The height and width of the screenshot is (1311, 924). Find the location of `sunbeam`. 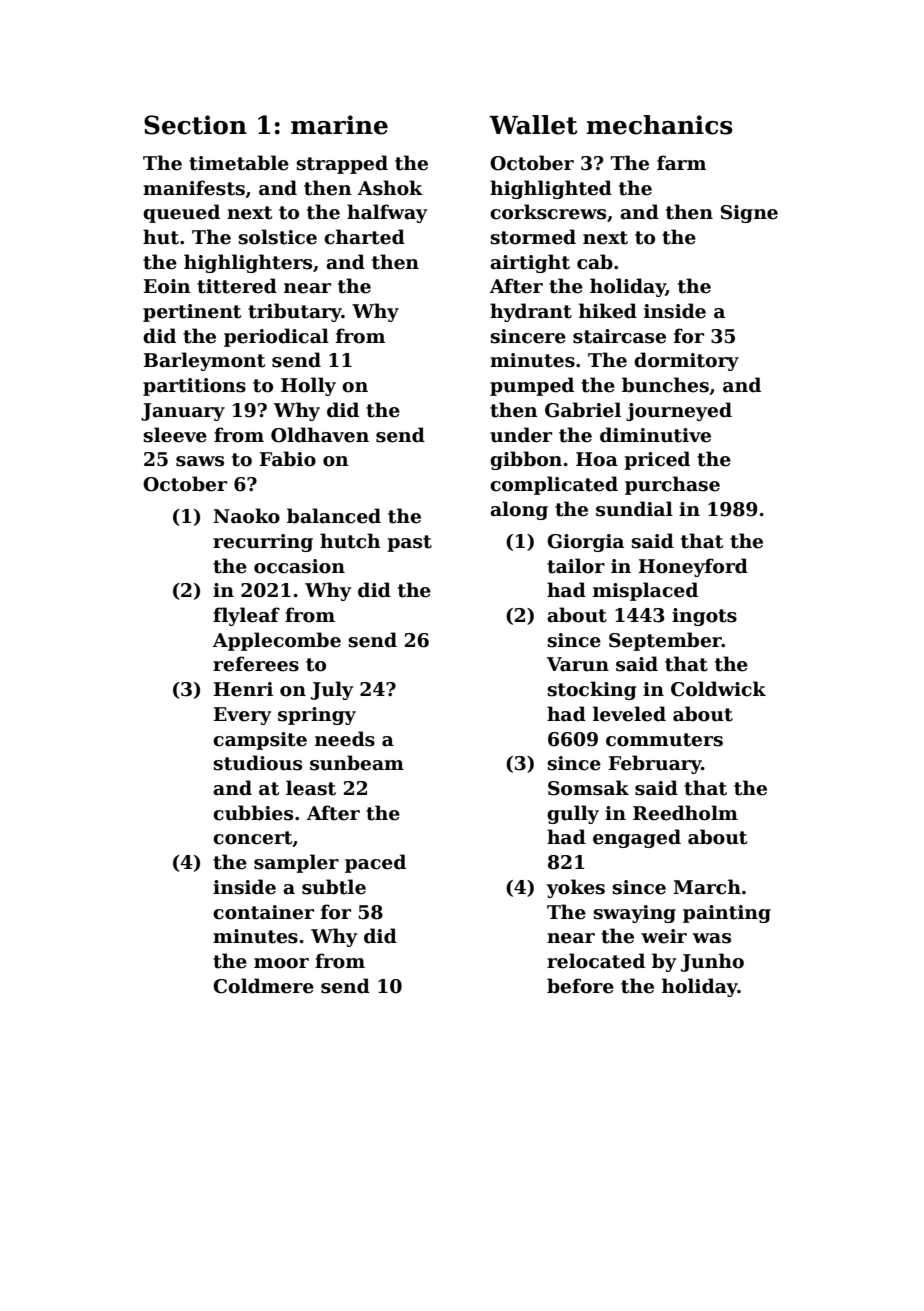

sunbeam is located at coordinates (357, 763).
